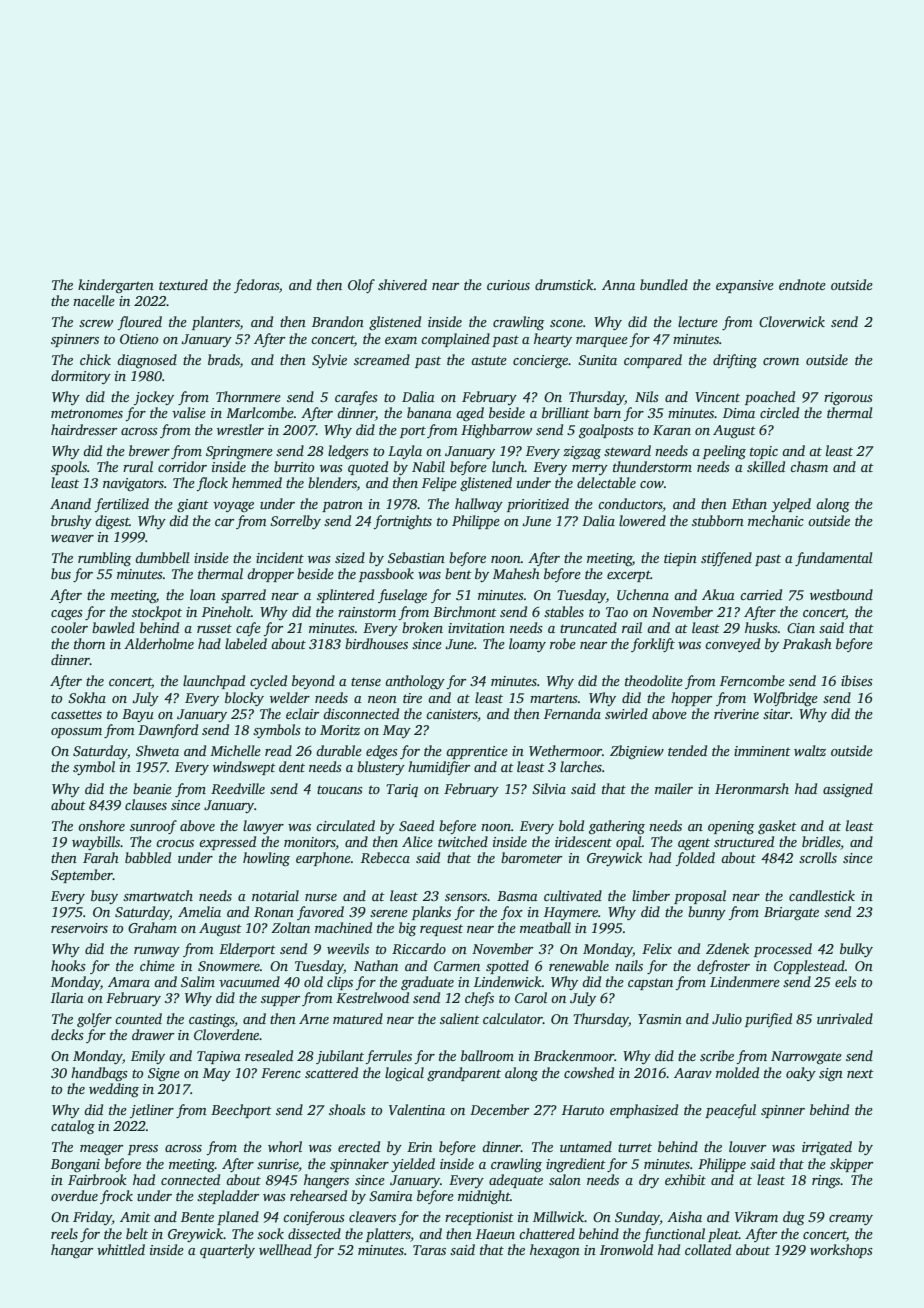 Image resolution: width=924 pixels, height=1308 pixels. Describe the element at coordinates (116, 1197) in the document. I see `frock` at that location.
